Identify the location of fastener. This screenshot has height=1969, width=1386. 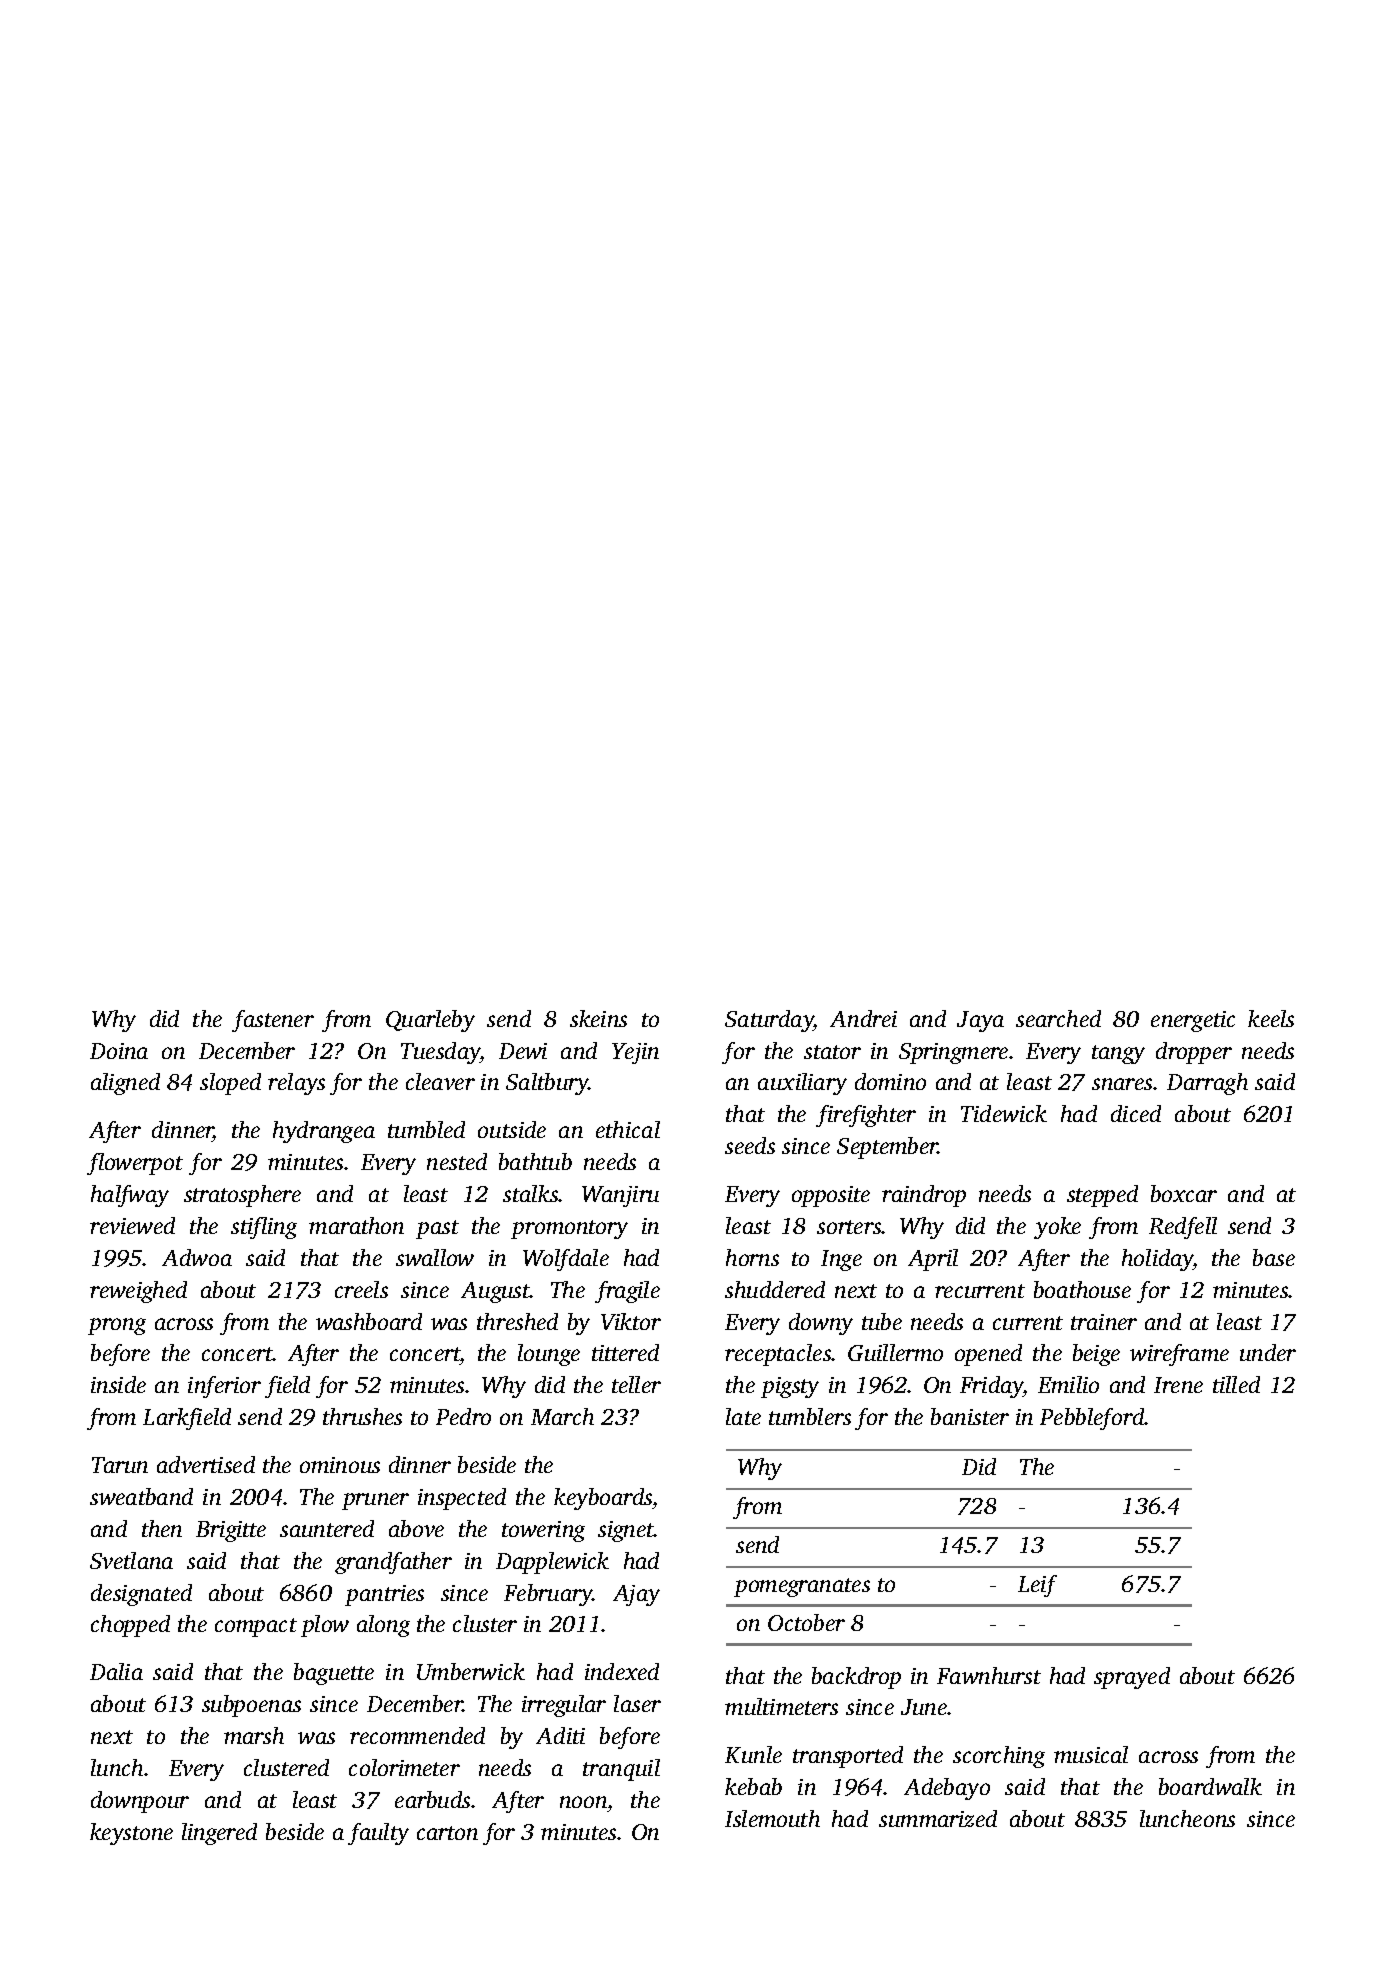
(273, 1021).
